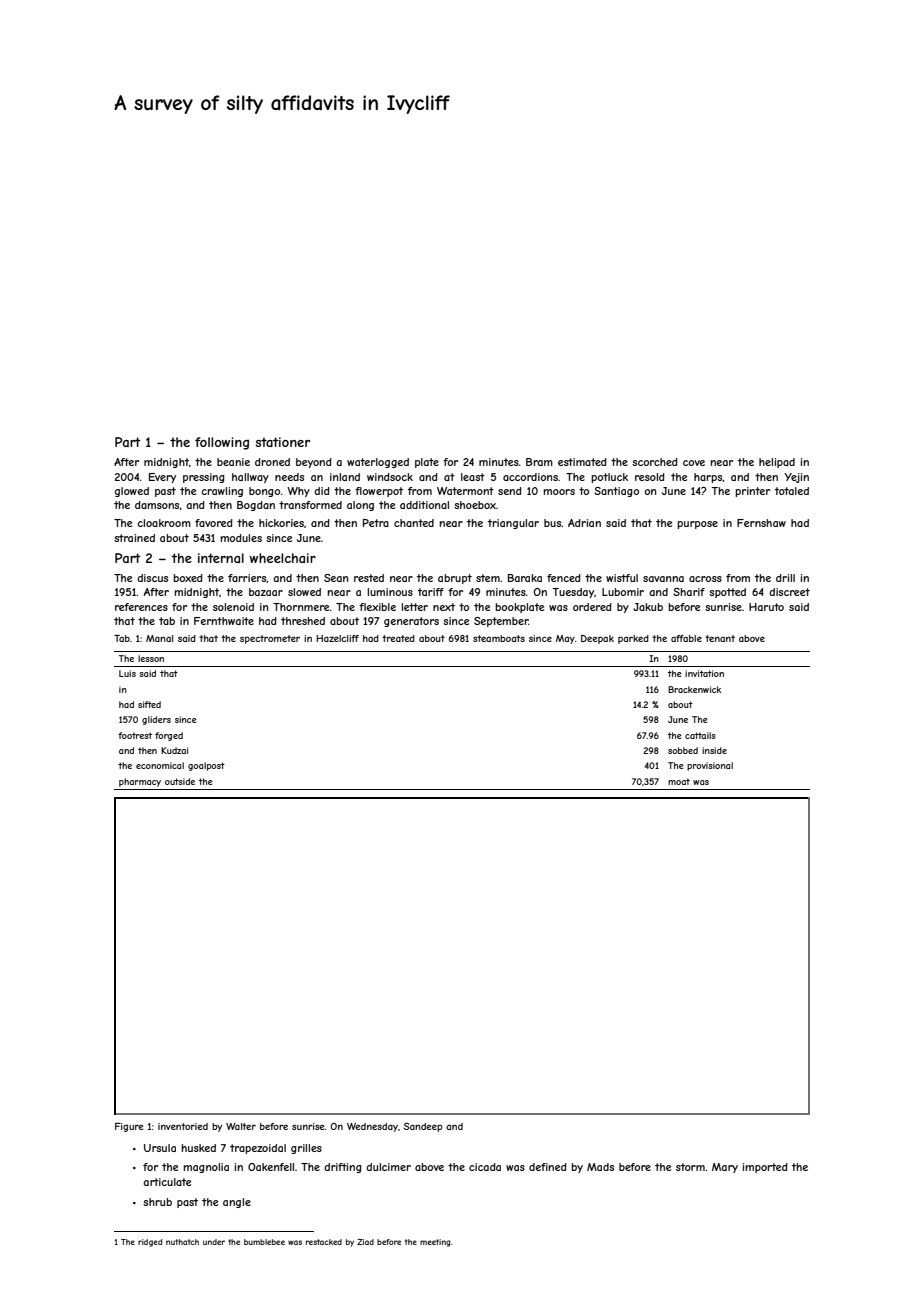 The image size is (924, 1308). Describe the element at coordinates (378, 463) in the screenshot. I see `waterlogged` at that location.
